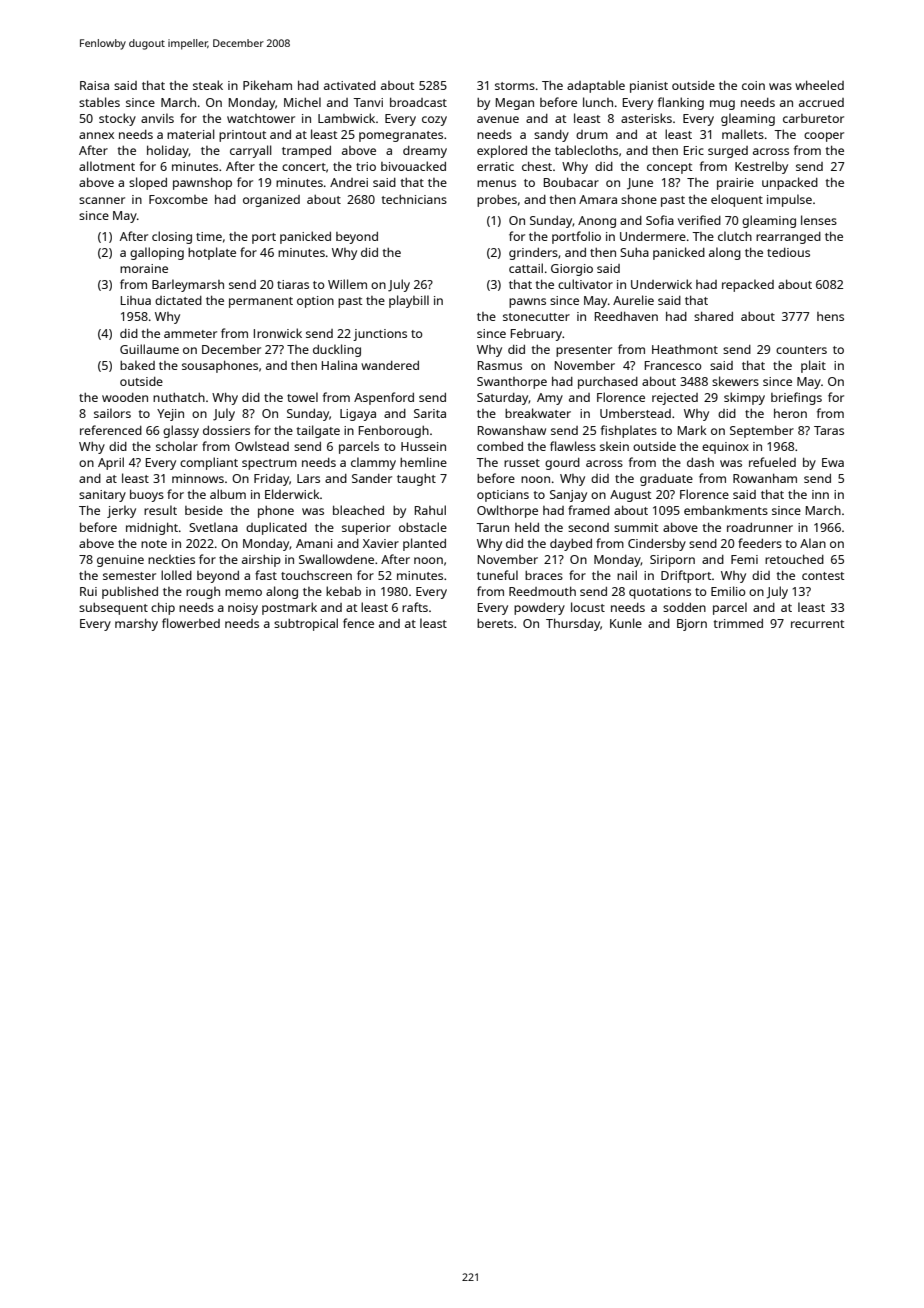 Image resolution: width=924 pixels, height=1308 pixels. I want to click on dash, so click(700, 462).
